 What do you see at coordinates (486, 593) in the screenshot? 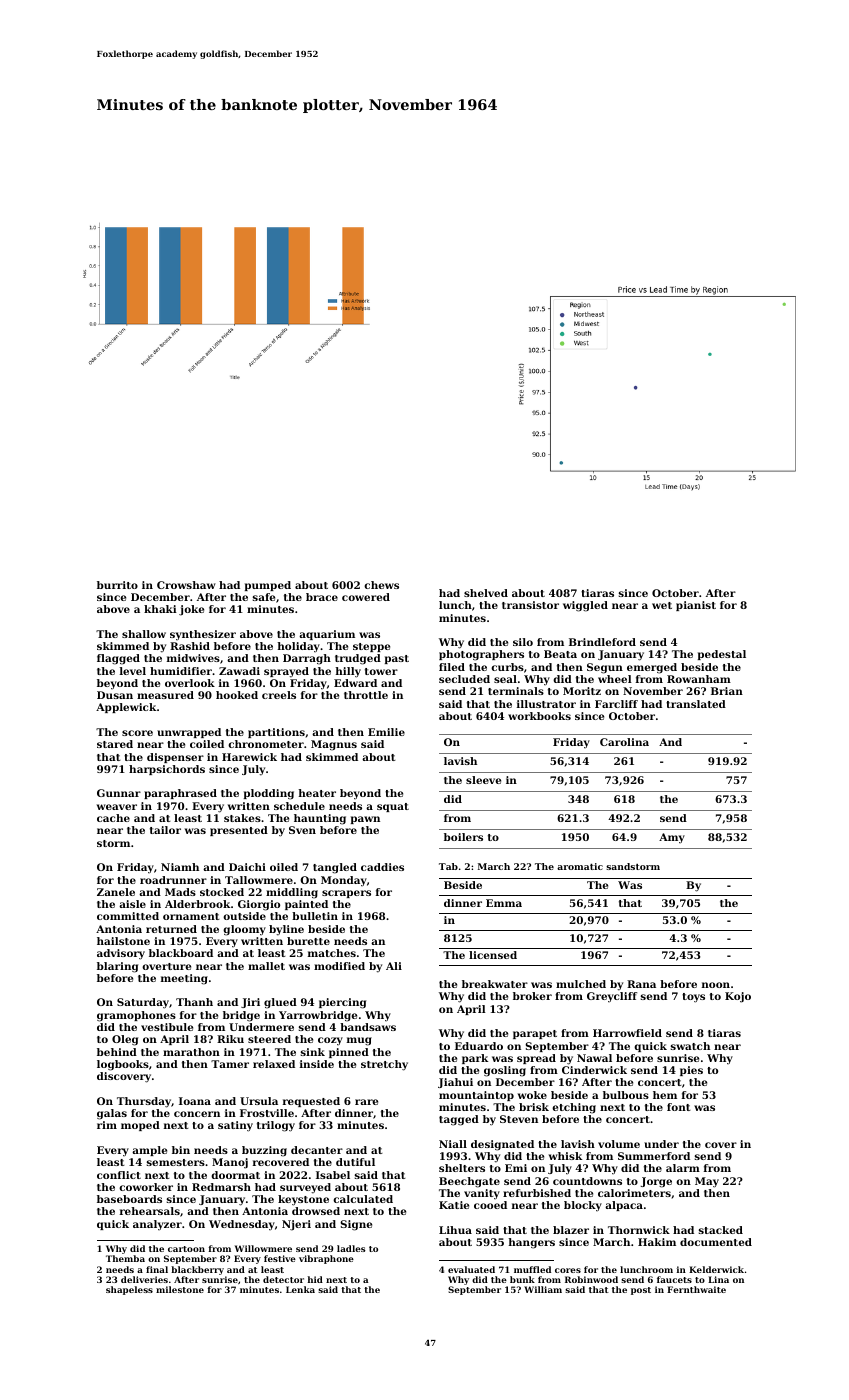
I see `shelved` at bounding box center [486, 593].
